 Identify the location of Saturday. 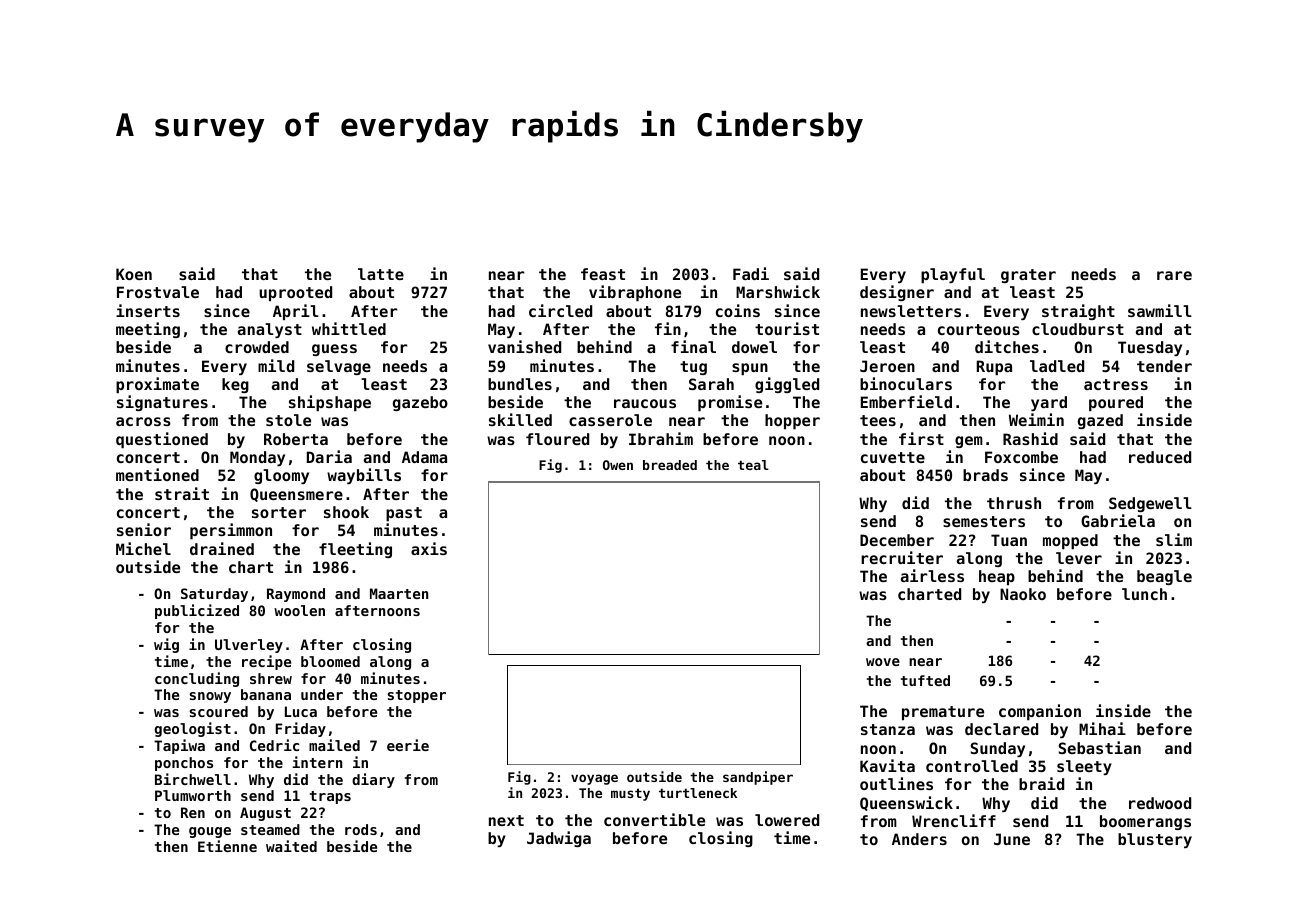
(214, 595).
